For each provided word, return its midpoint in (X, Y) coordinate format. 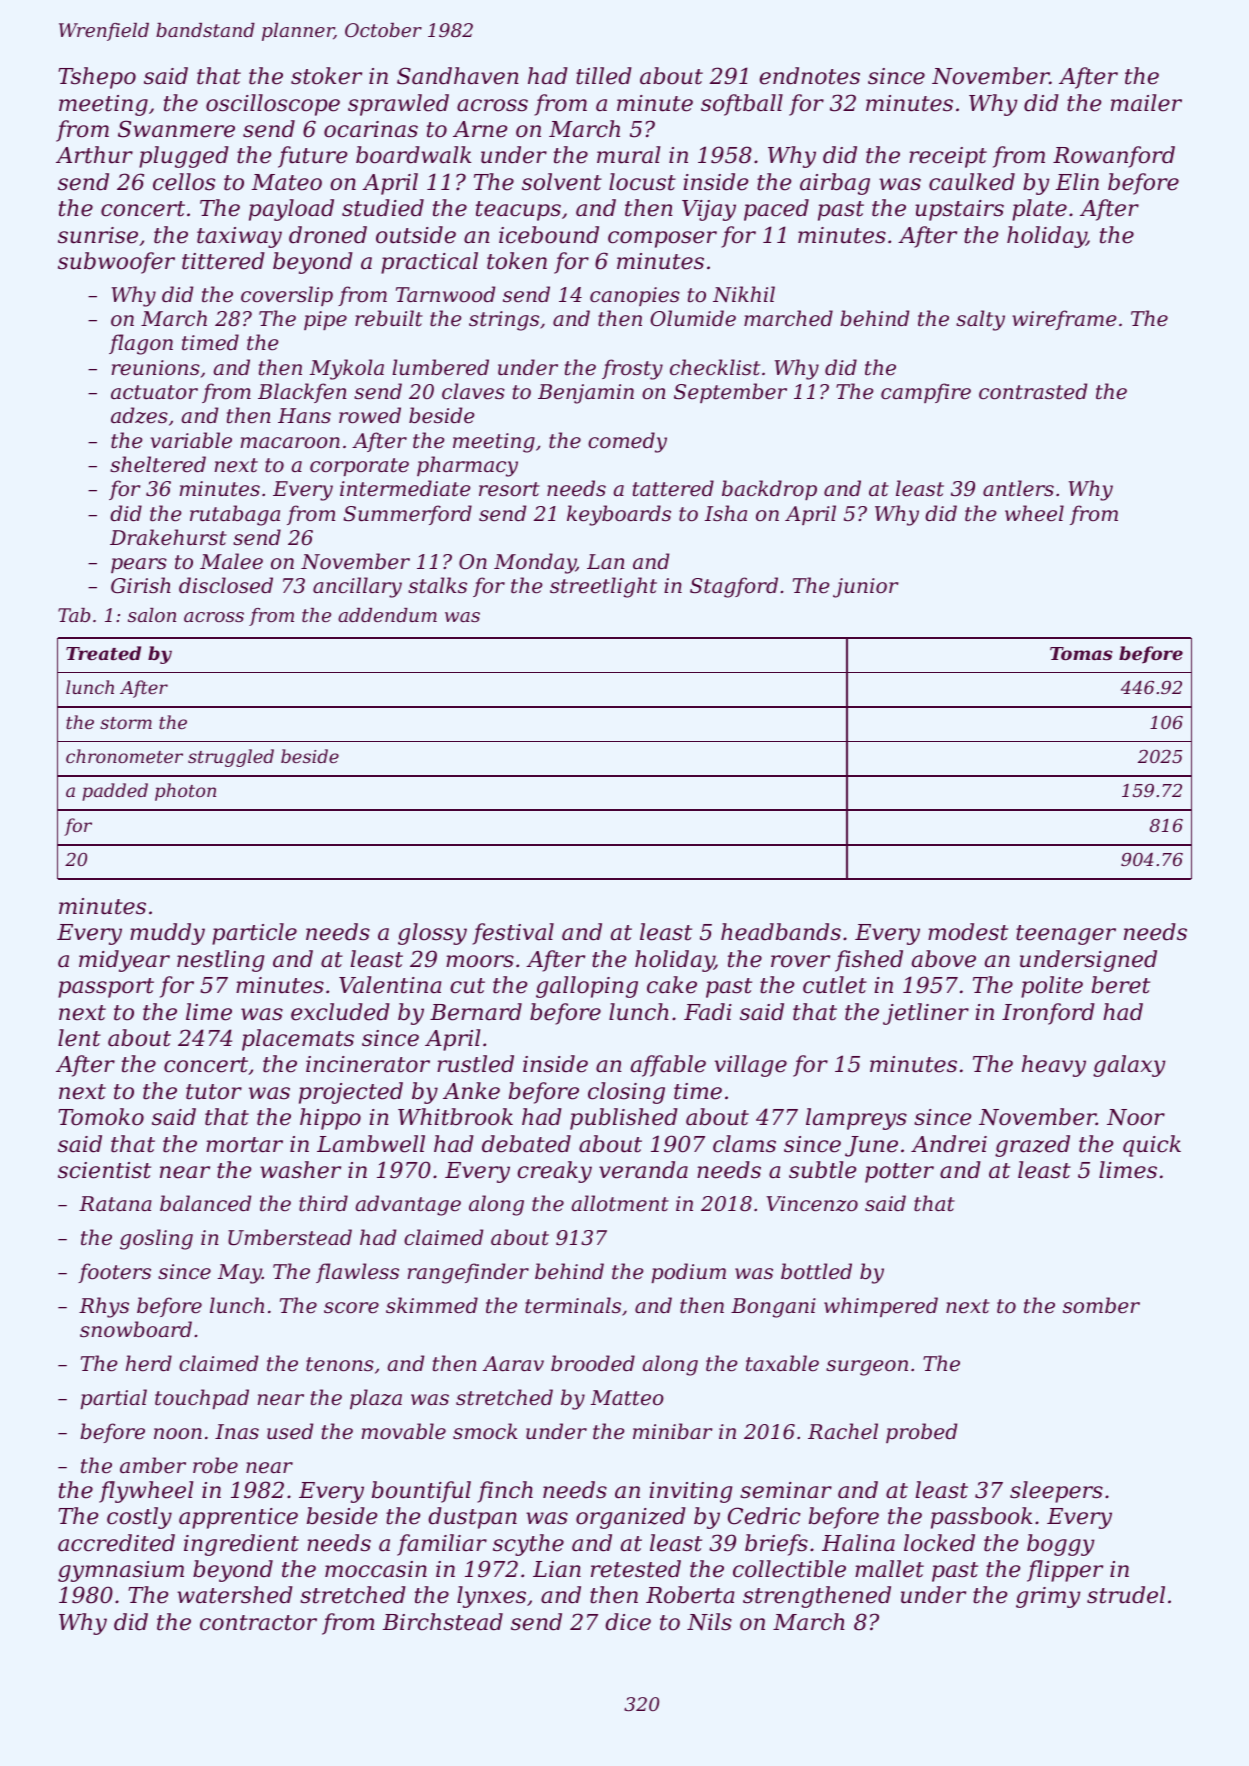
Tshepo (97, 78)
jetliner (926, 1014)
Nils (709, 1622)
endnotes (809, 76)
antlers (1018, 488)
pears (139, 565)
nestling (220, 961)
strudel (1126, 1595)
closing (626, 1093)
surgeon (867, 1368)
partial (114, 1399)
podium (689, 1273)
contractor (258, 1623)
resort (509, 489)
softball (742, 105)
